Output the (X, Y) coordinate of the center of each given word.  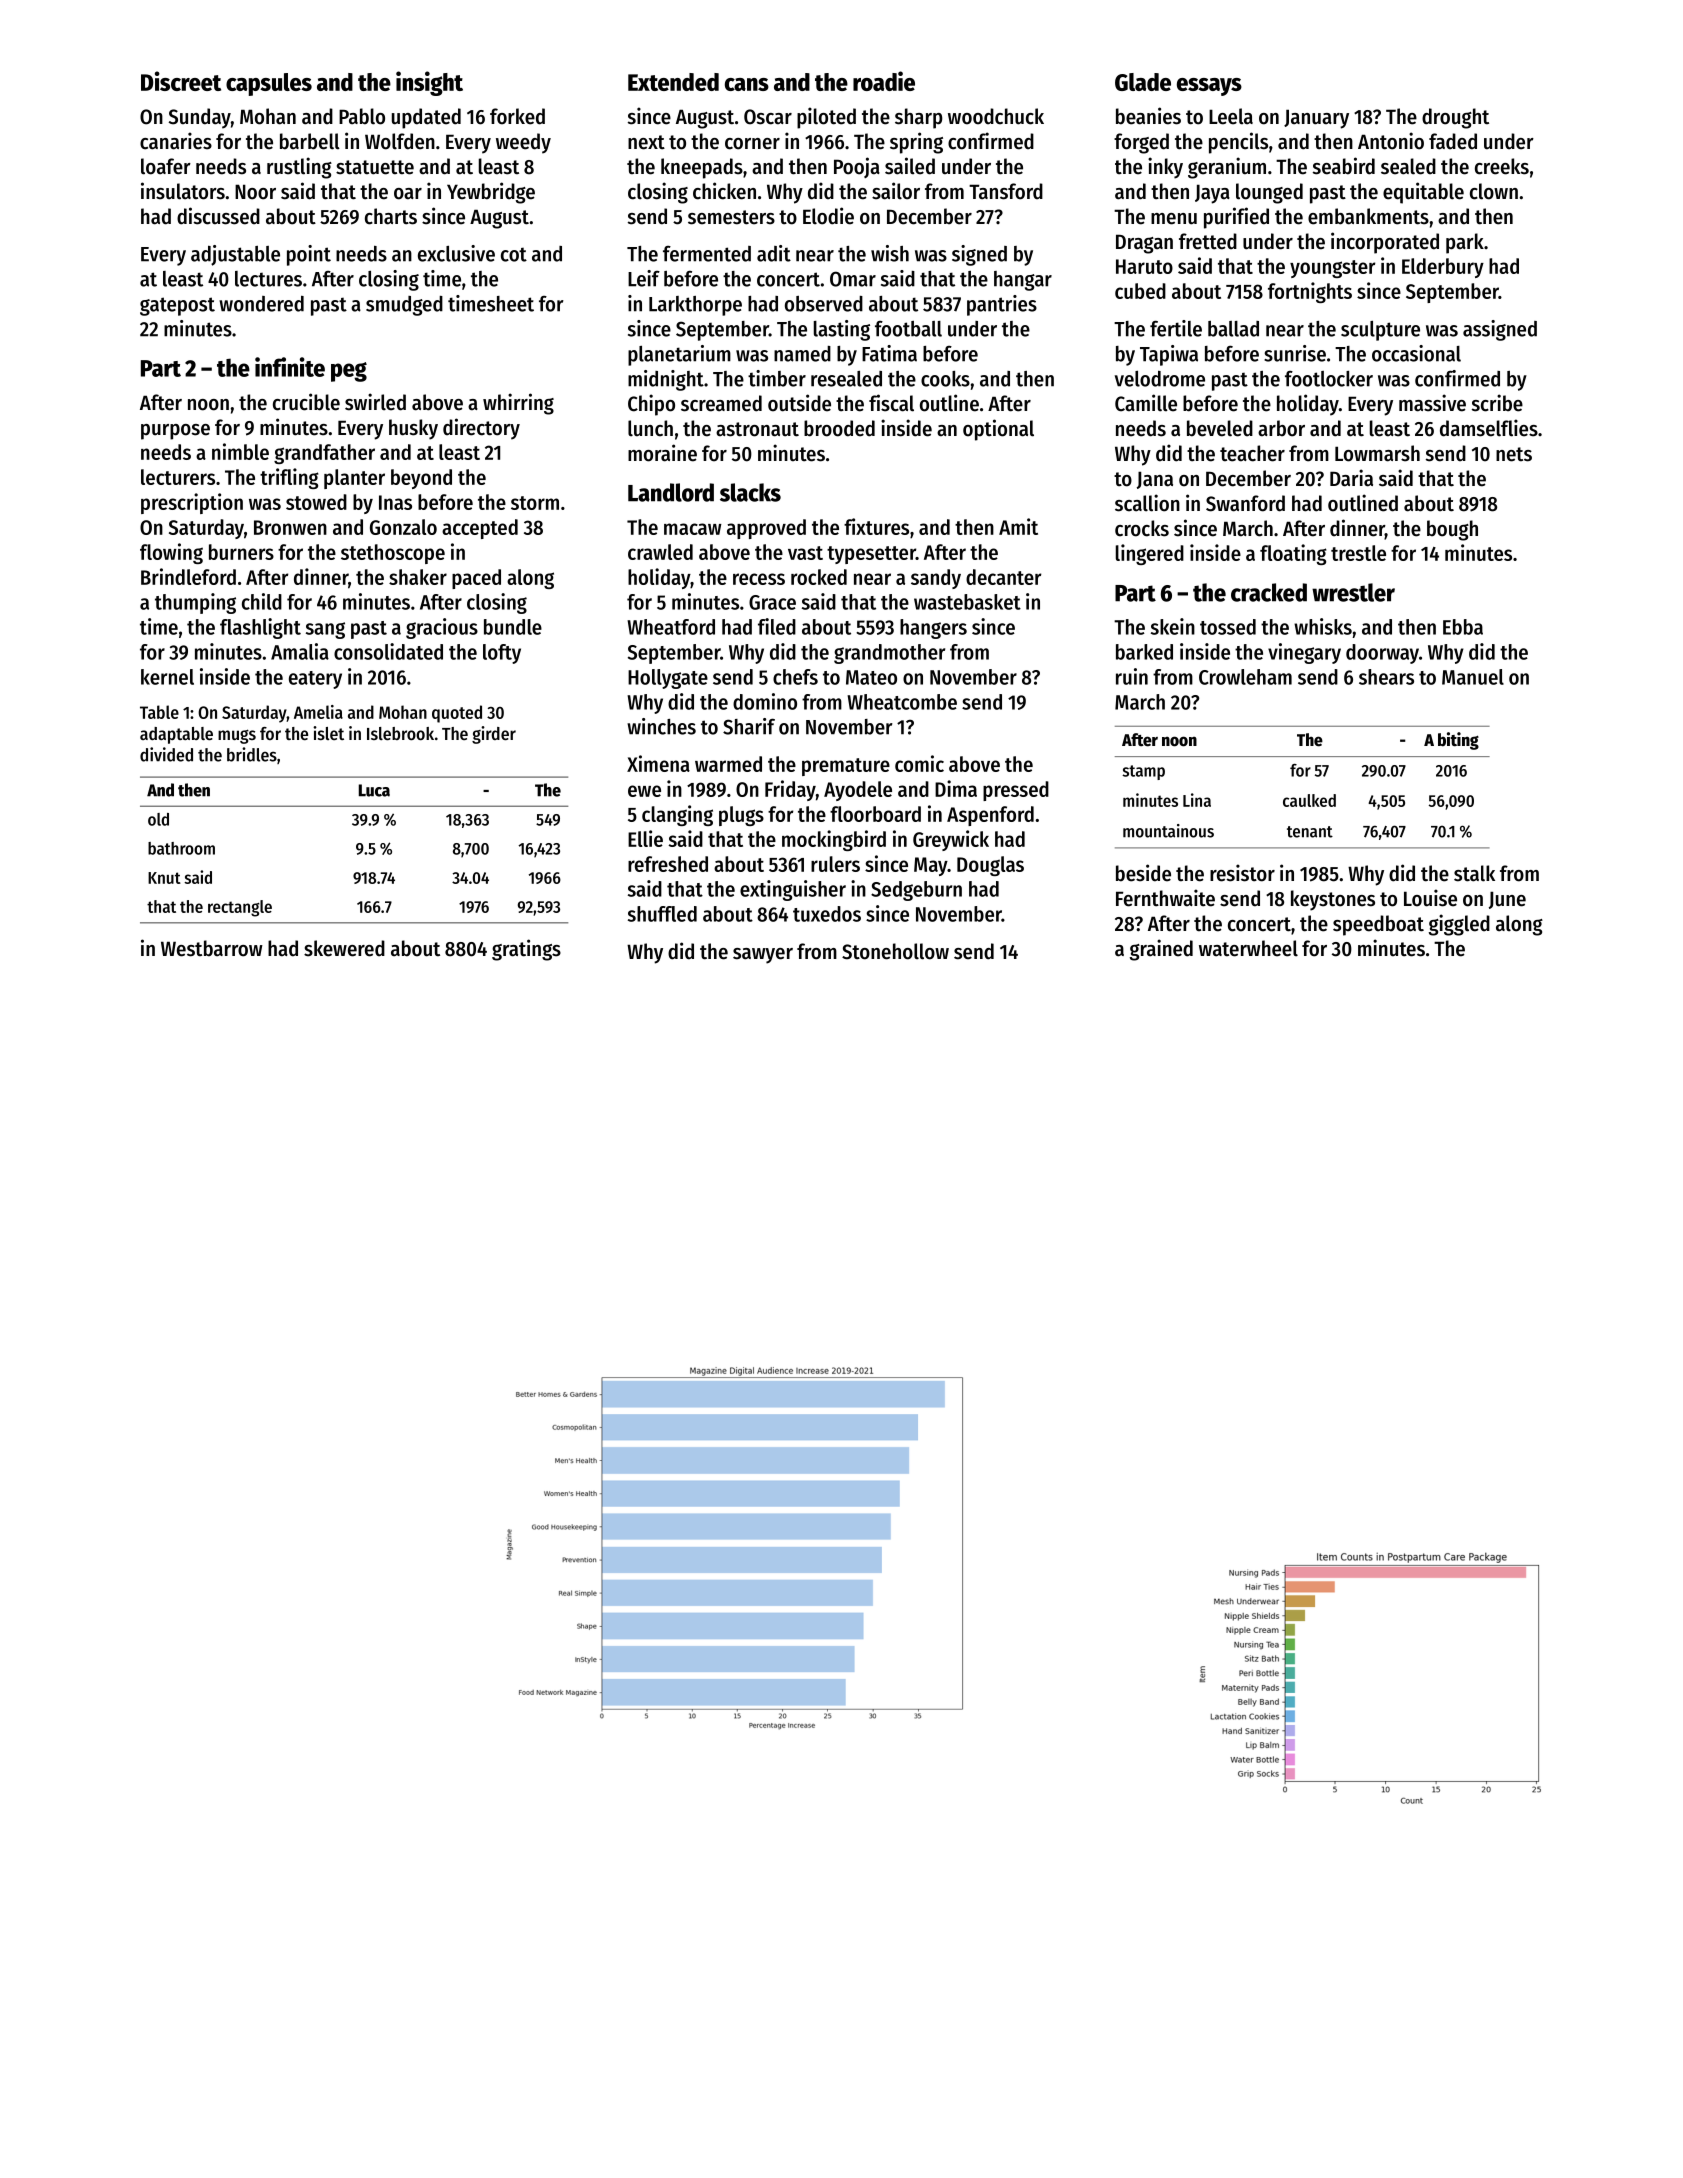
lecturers (178, 477)
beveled (1220, 428)
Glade (1143, 82)
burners (241, 552)
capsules (269, 84)
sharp (919, 118)
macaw (693, 529)
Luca (374, 790)
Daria (1351, 478)
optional (998, 430)
